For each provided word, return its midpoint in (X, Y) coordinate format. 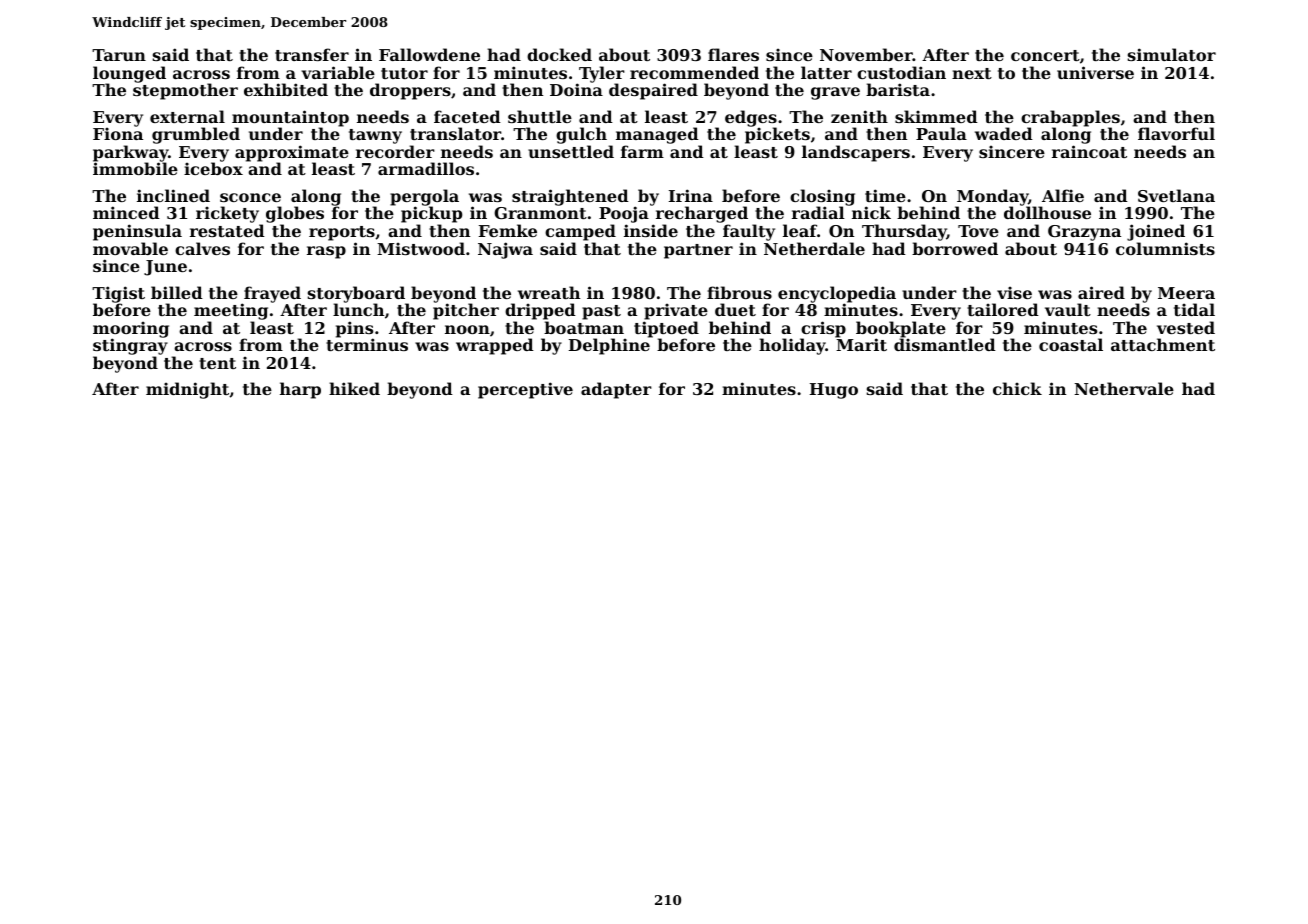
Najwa (505, 250)
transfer (312, 54)
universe (1095, 72)
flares (733, 54)
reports (342, 233)
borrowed (955, 248)
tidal (1194, 309)
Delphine (609, 347)
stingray (130, 347)
